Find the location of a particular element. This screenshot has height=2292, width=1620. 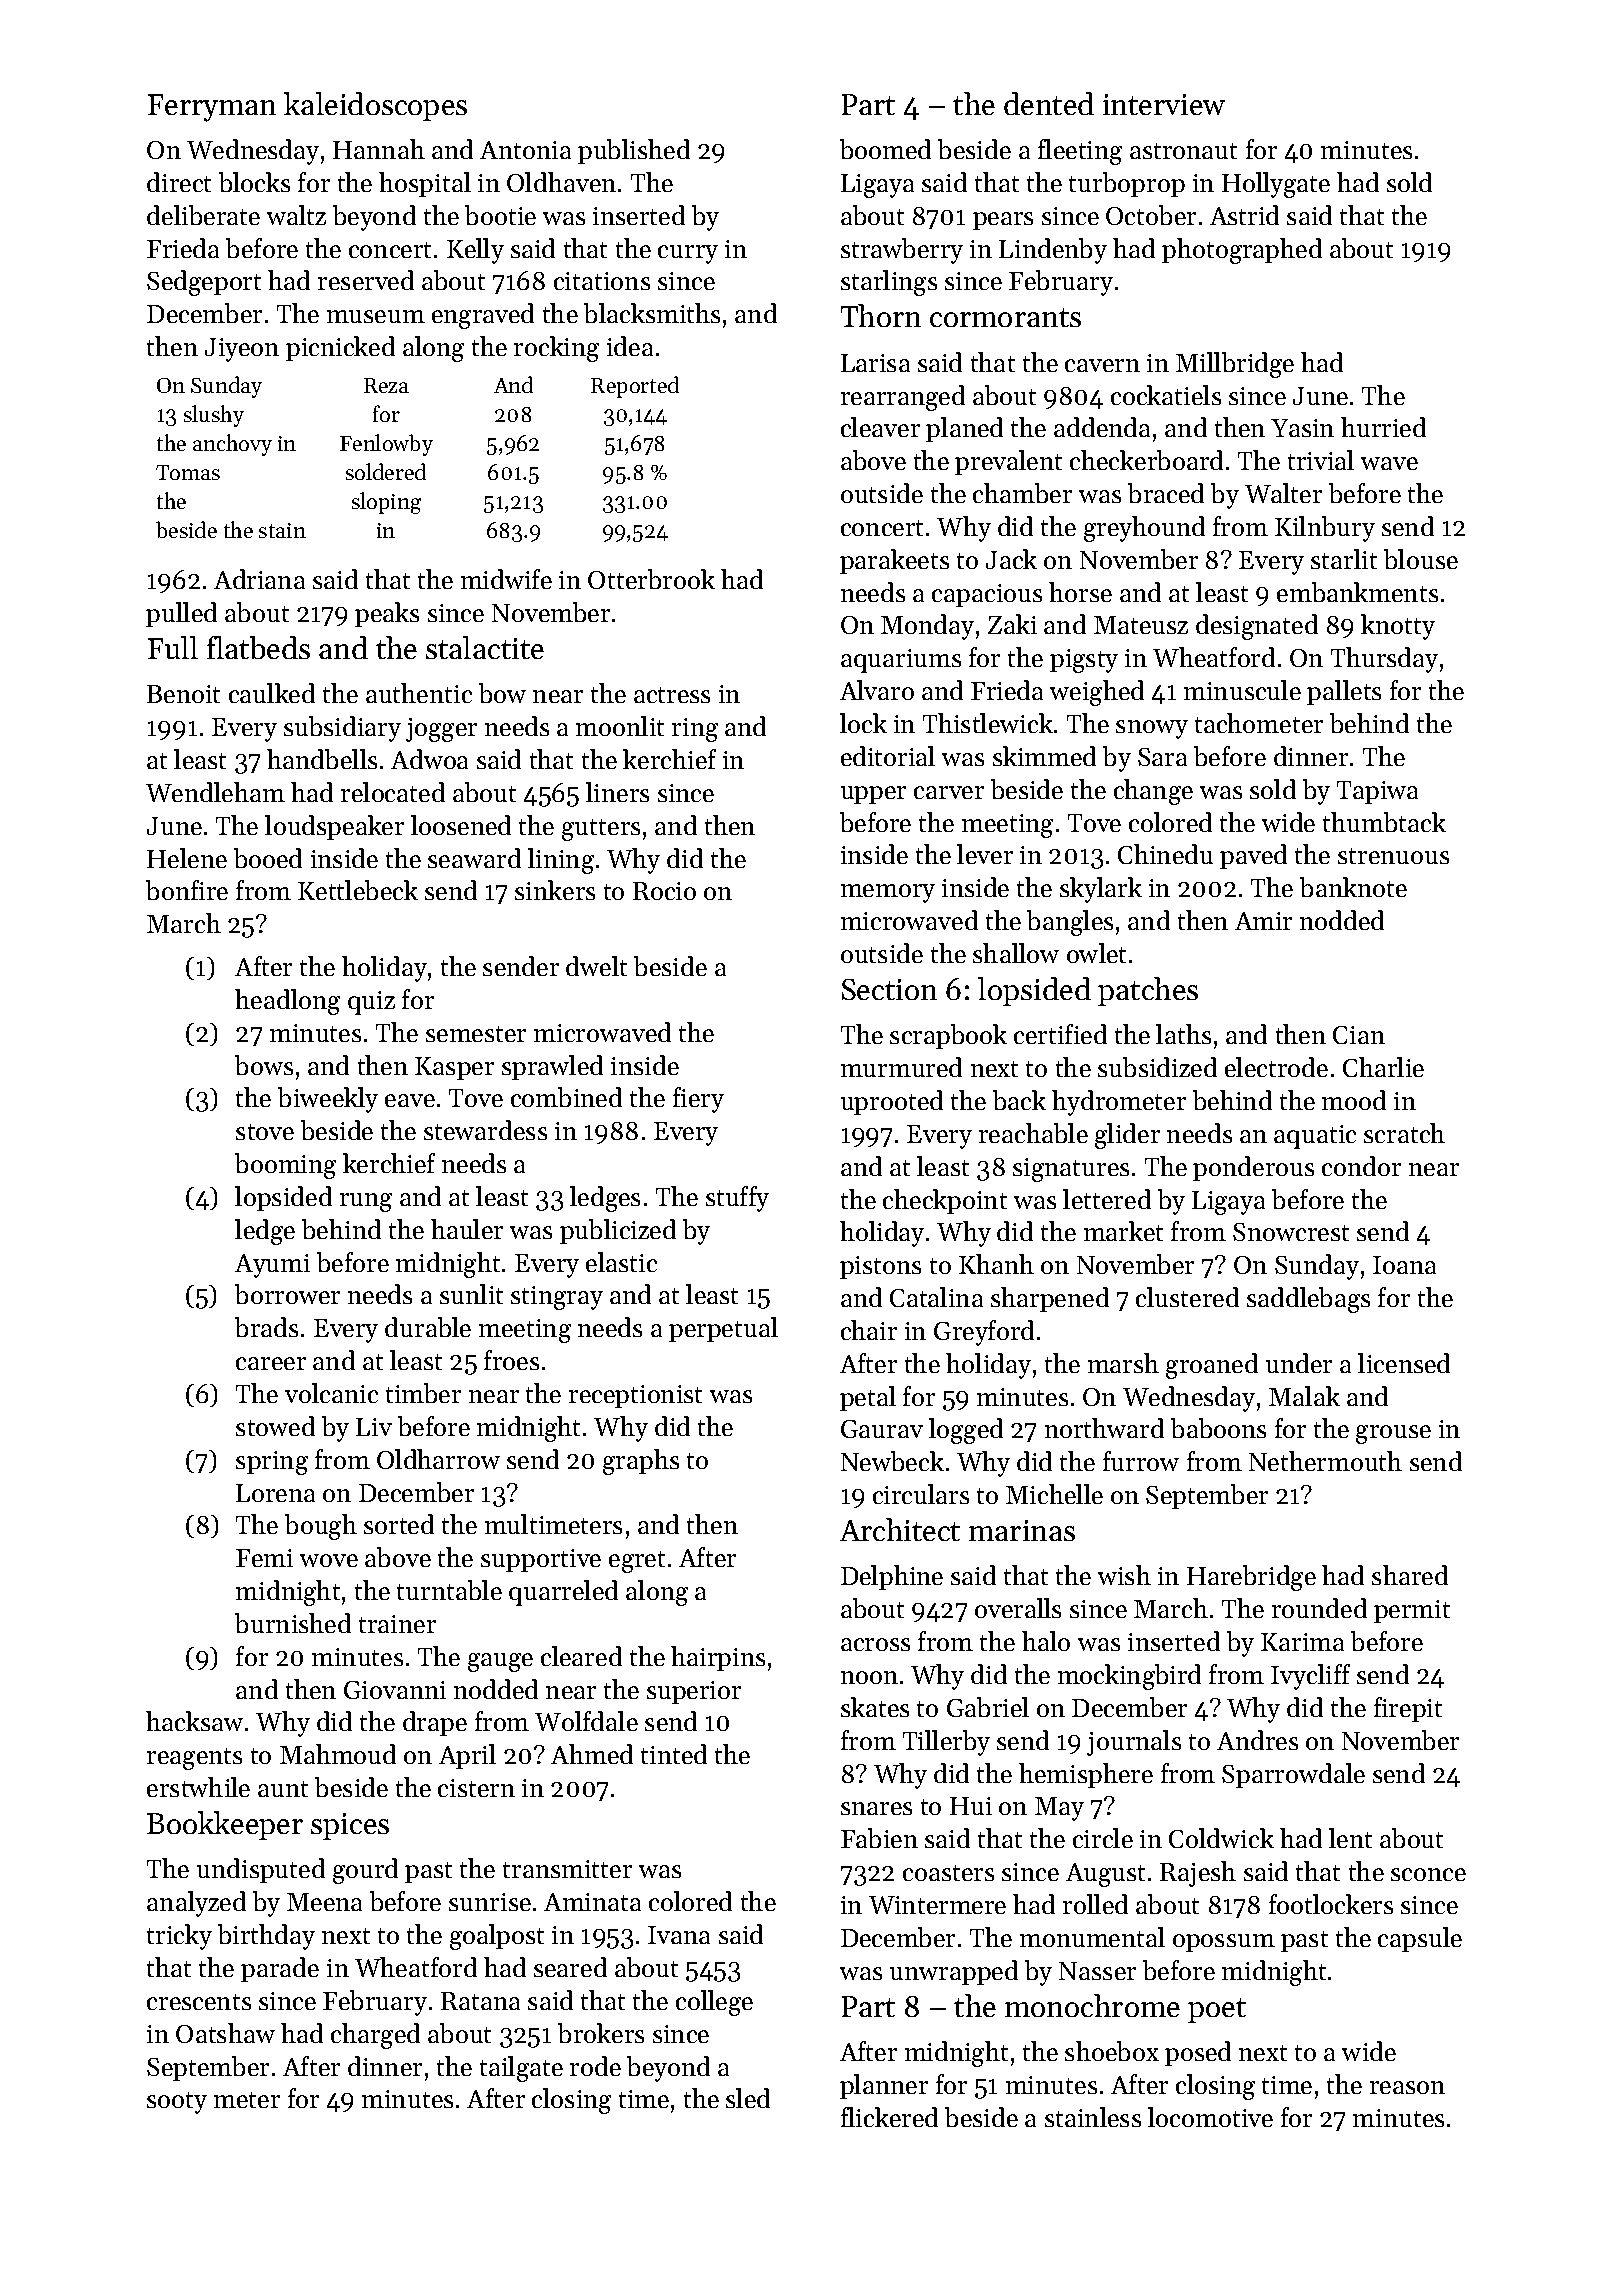

lever is located at coordinates (985, 854).
